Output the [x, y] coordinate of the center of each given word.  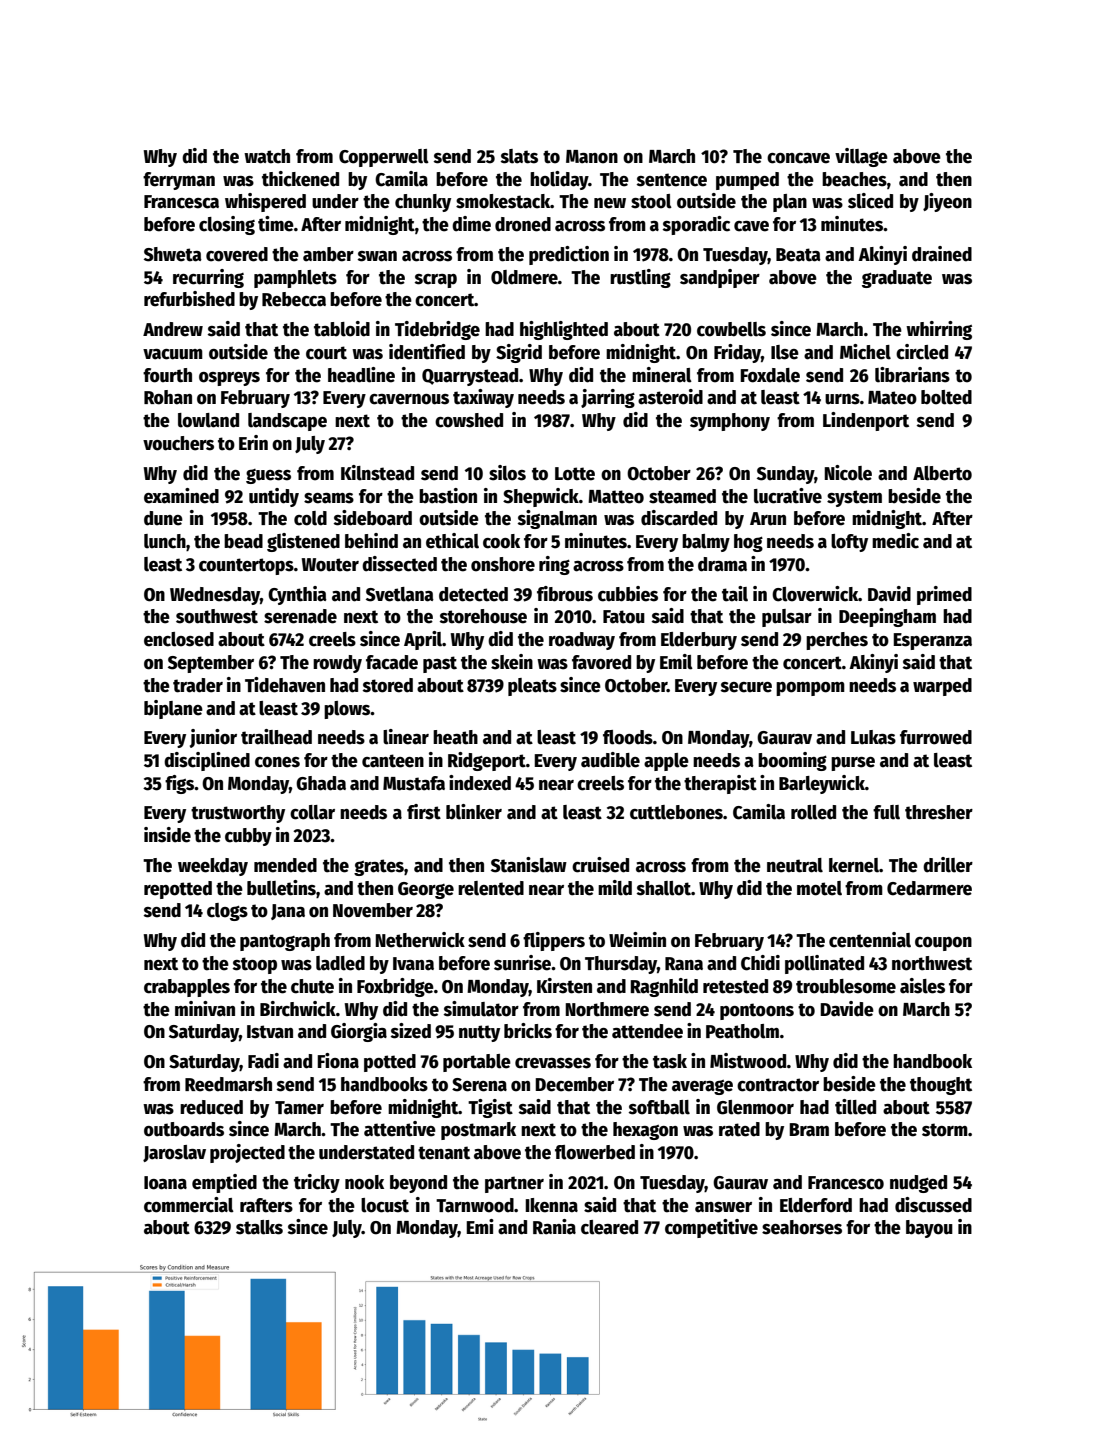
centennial [870, 940]
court [326, 353]
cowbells [731, 329]
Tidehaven [285, 685]
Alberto [942, 473]
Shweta [173, 254]
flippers [554, 941]
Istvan [270, 1032]
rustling [640, 278]
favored [601, 662]
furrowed [936, 737]
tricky [317, 1183]
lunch [165, 541]
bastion [448, 496]
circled [922, 352]
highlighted [564, 330]
